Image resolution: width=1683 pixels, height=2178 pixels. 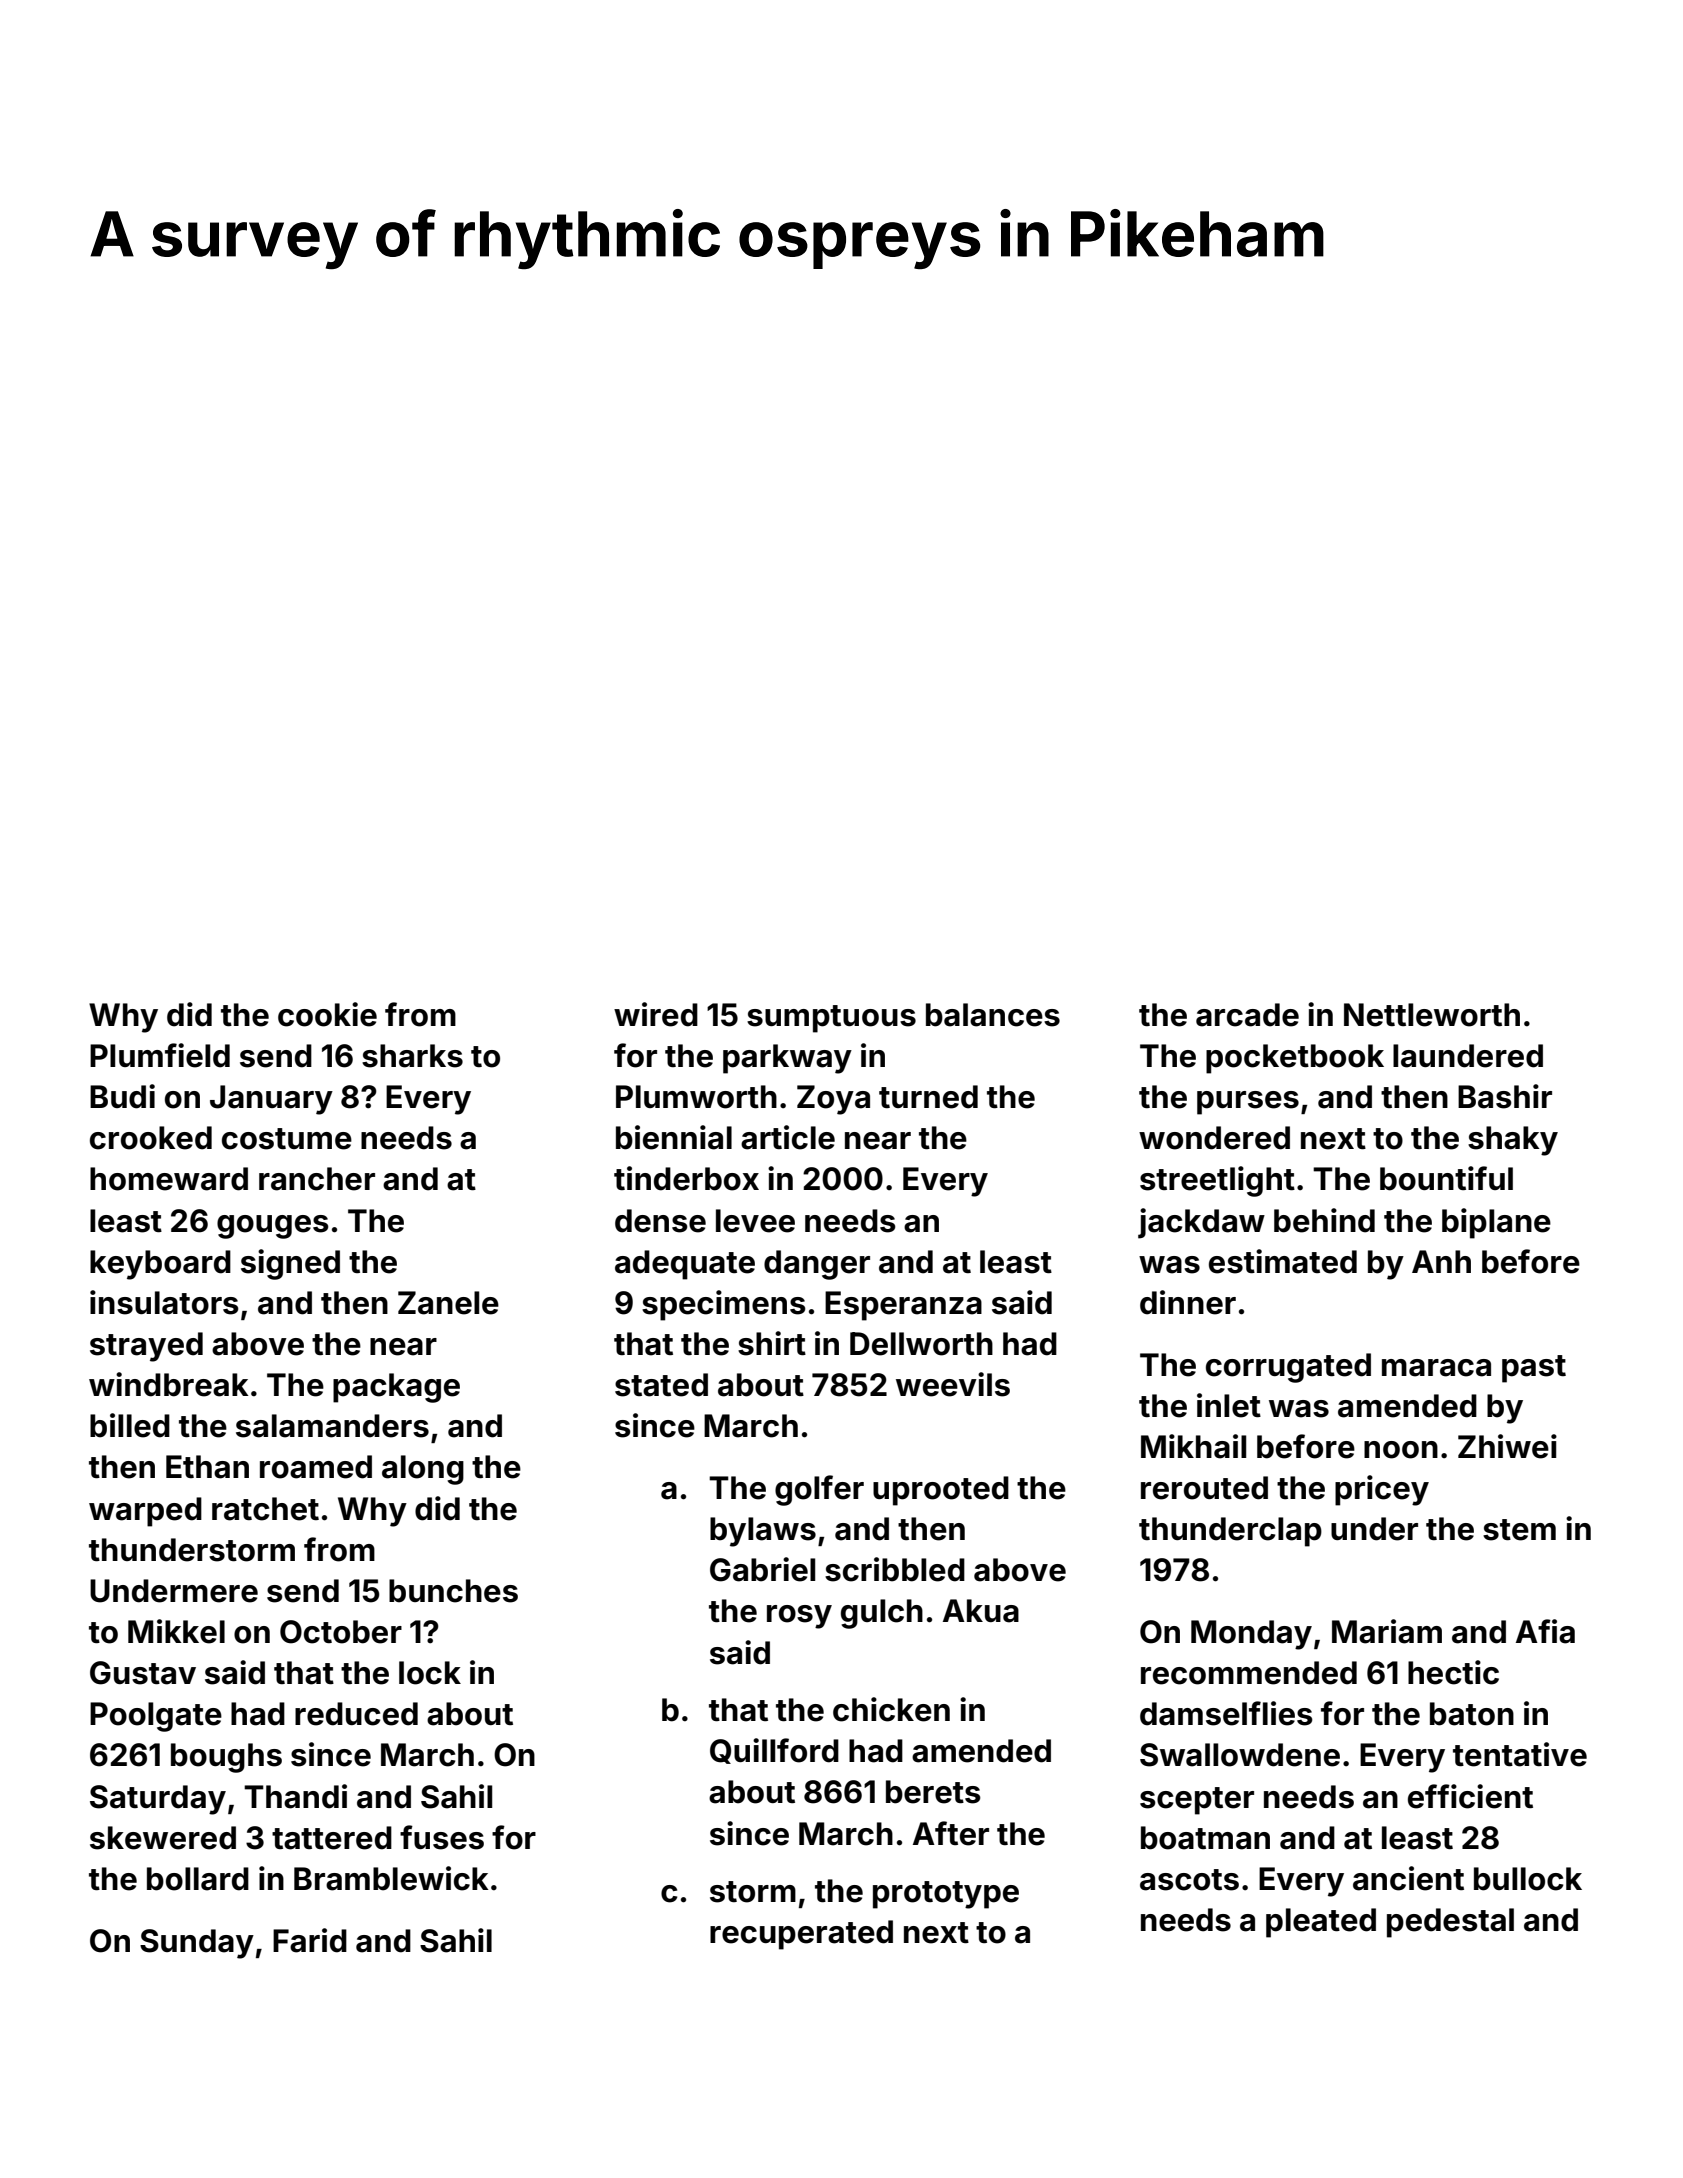 What do you see at coordinates (953, 1384) in the document?
I see `weevils` at bounding box center [953, 1384].
